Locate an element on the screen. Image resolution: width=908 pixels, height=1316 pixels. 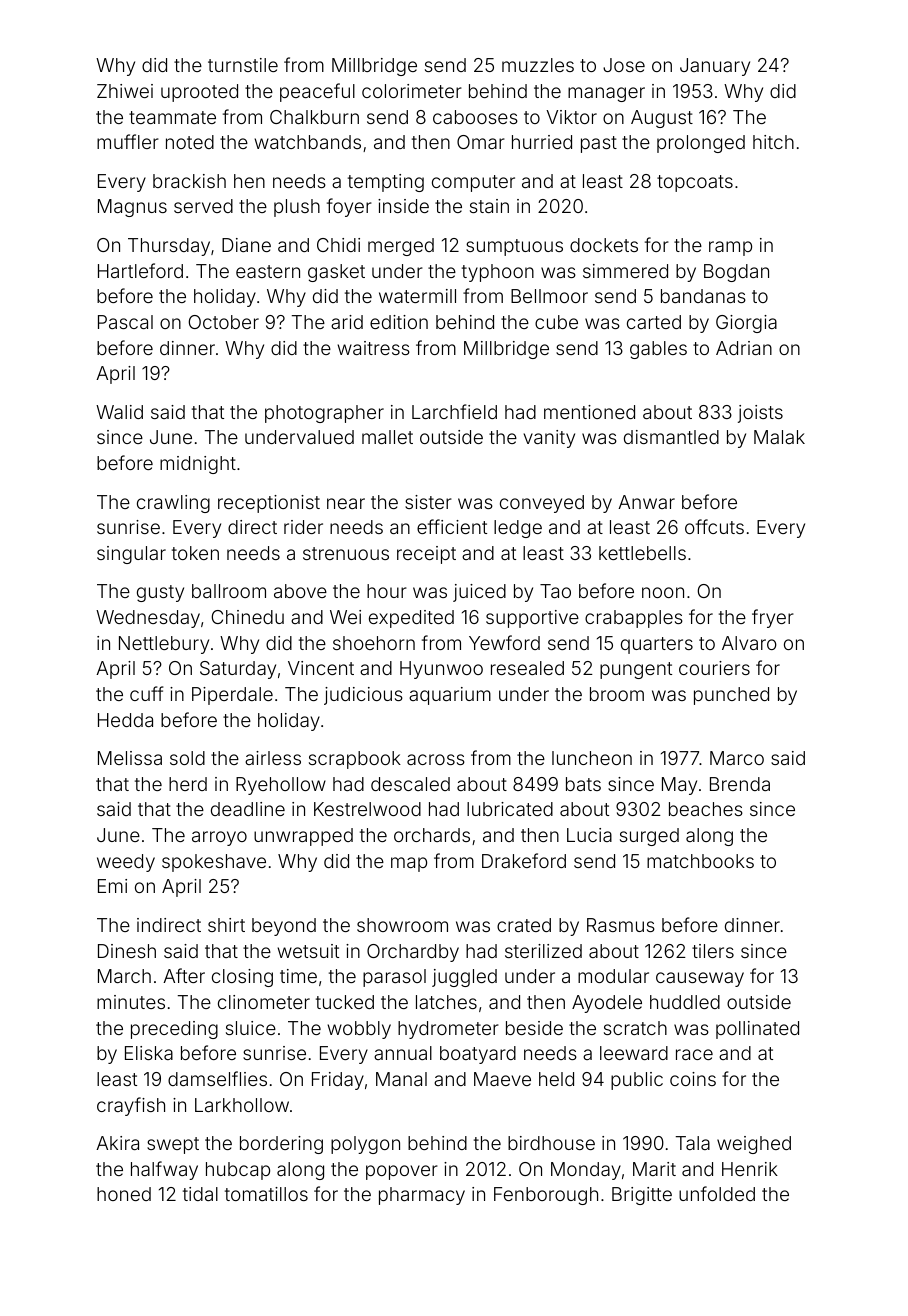
inside is located at coordinates (403, 206).
